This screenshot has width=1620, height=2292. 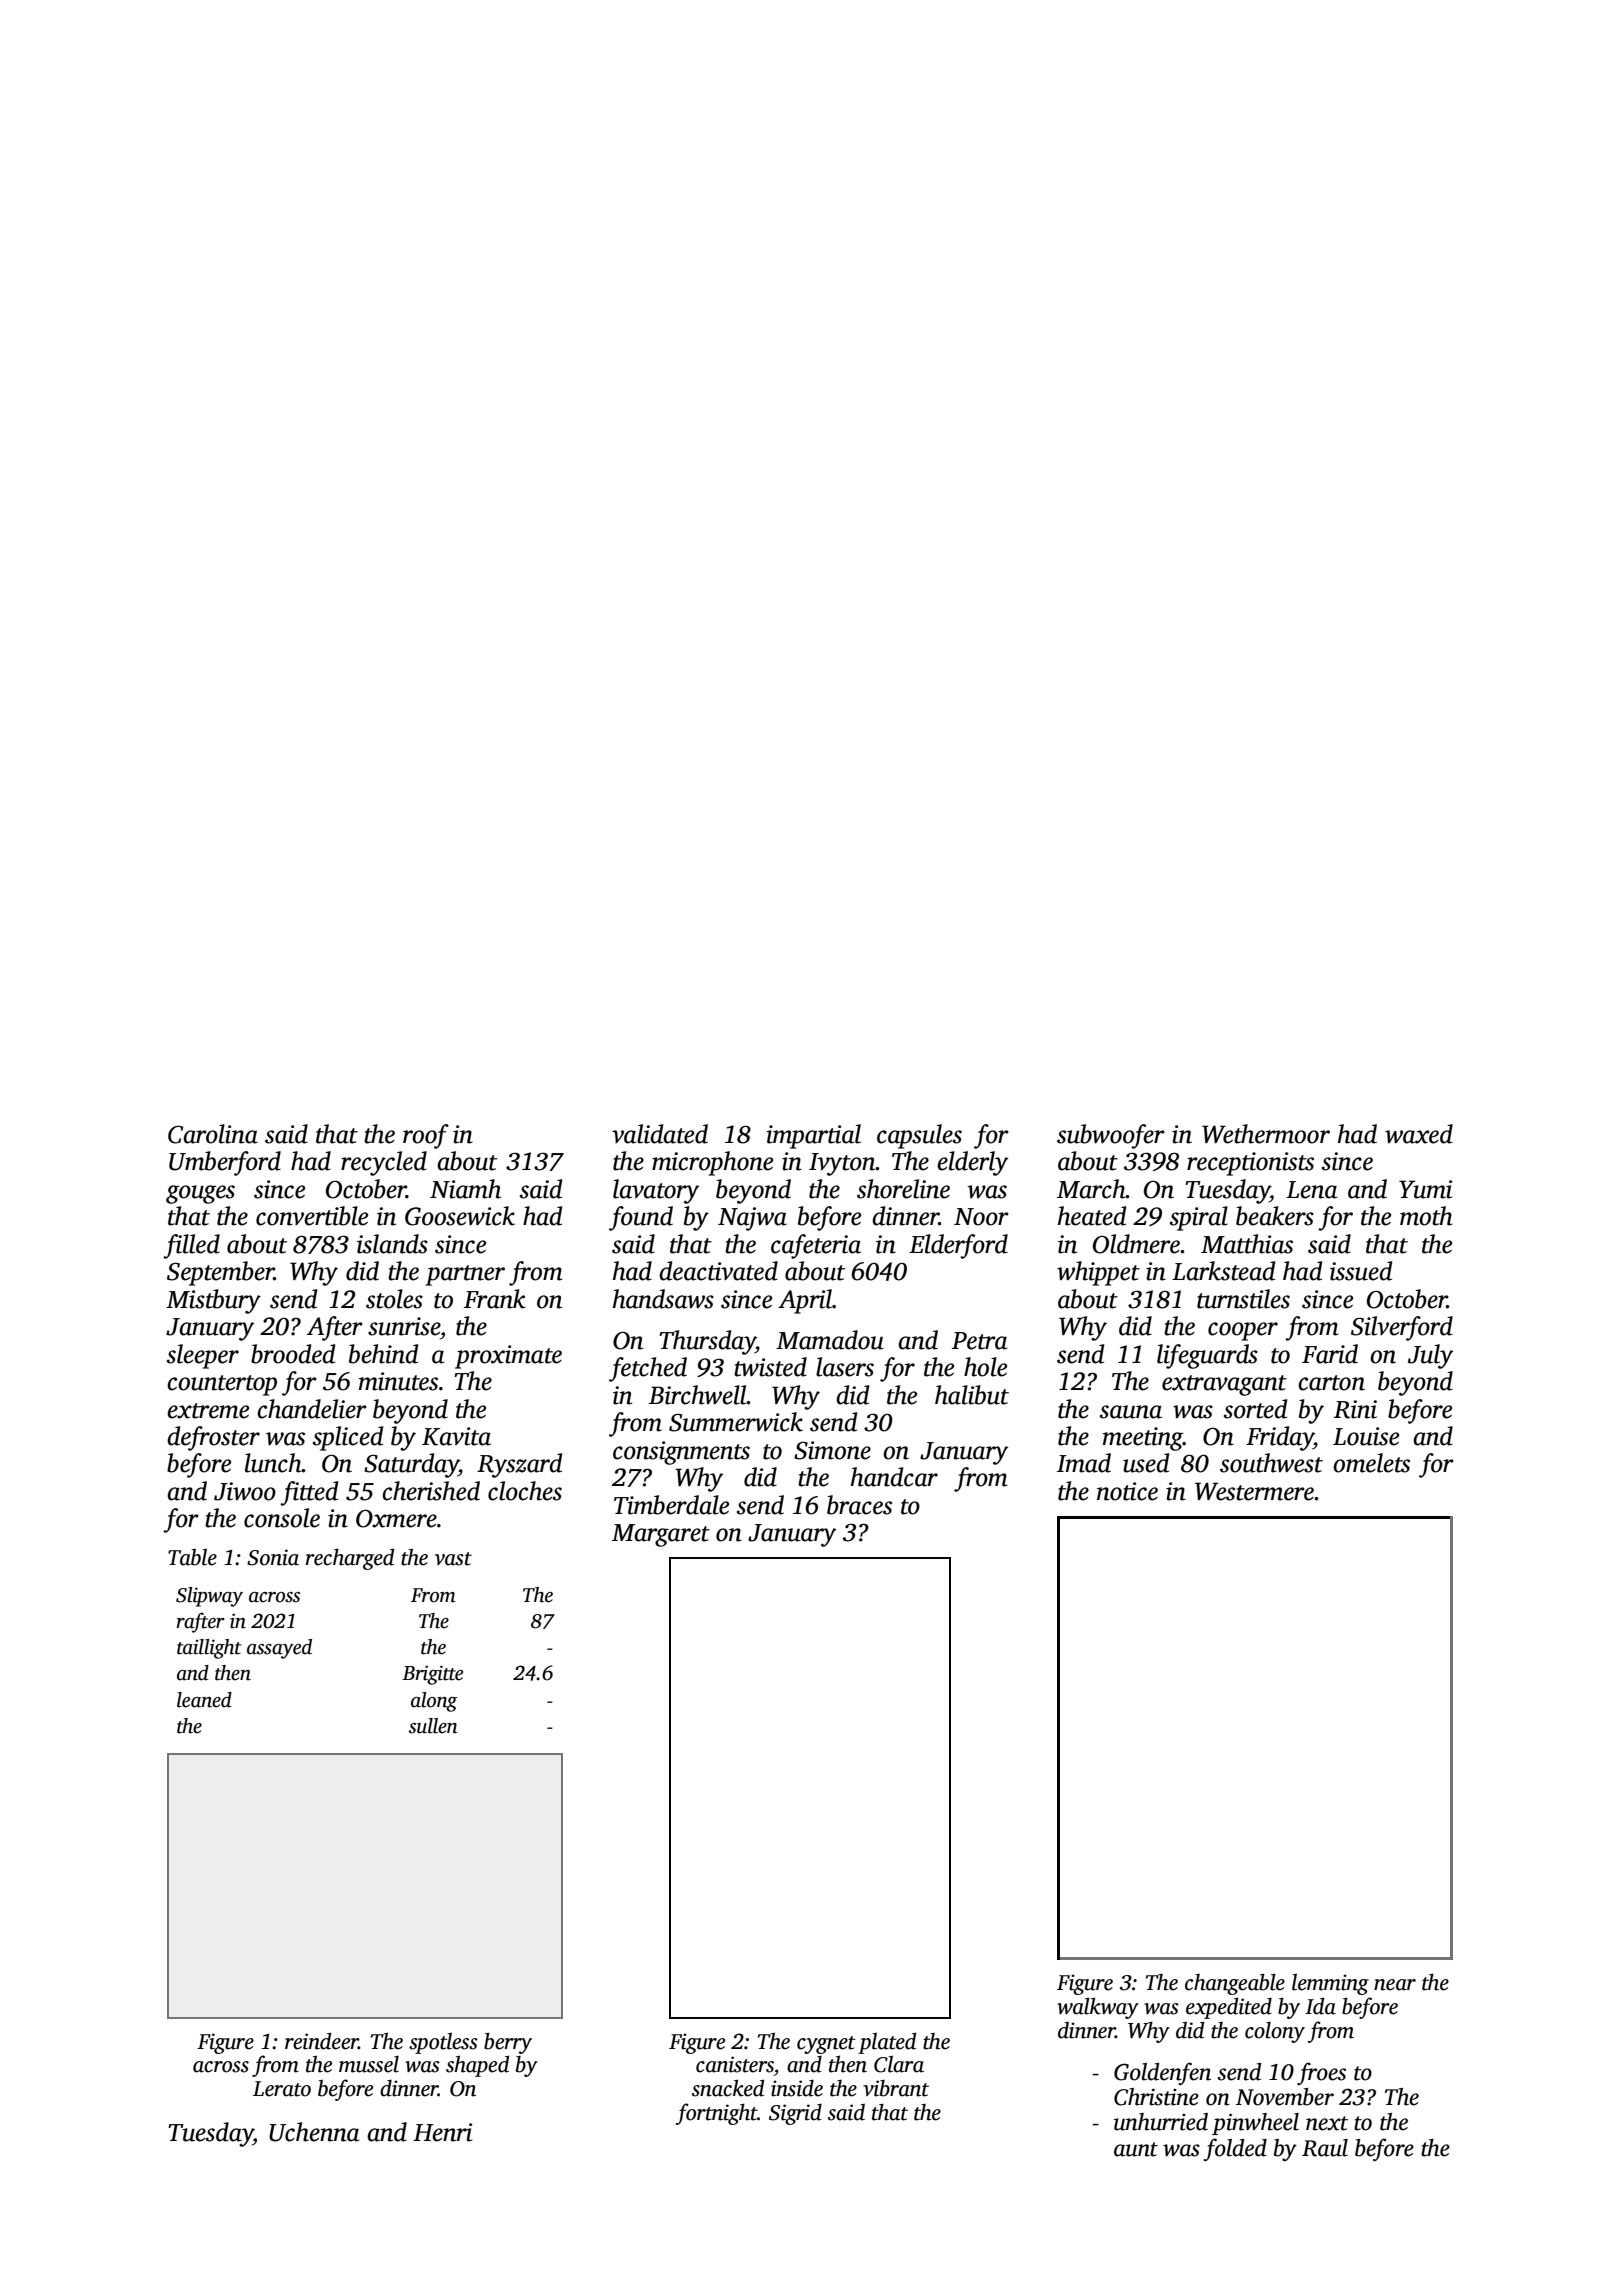 I want to click on changeable, so click(x=1235, y=1984).
